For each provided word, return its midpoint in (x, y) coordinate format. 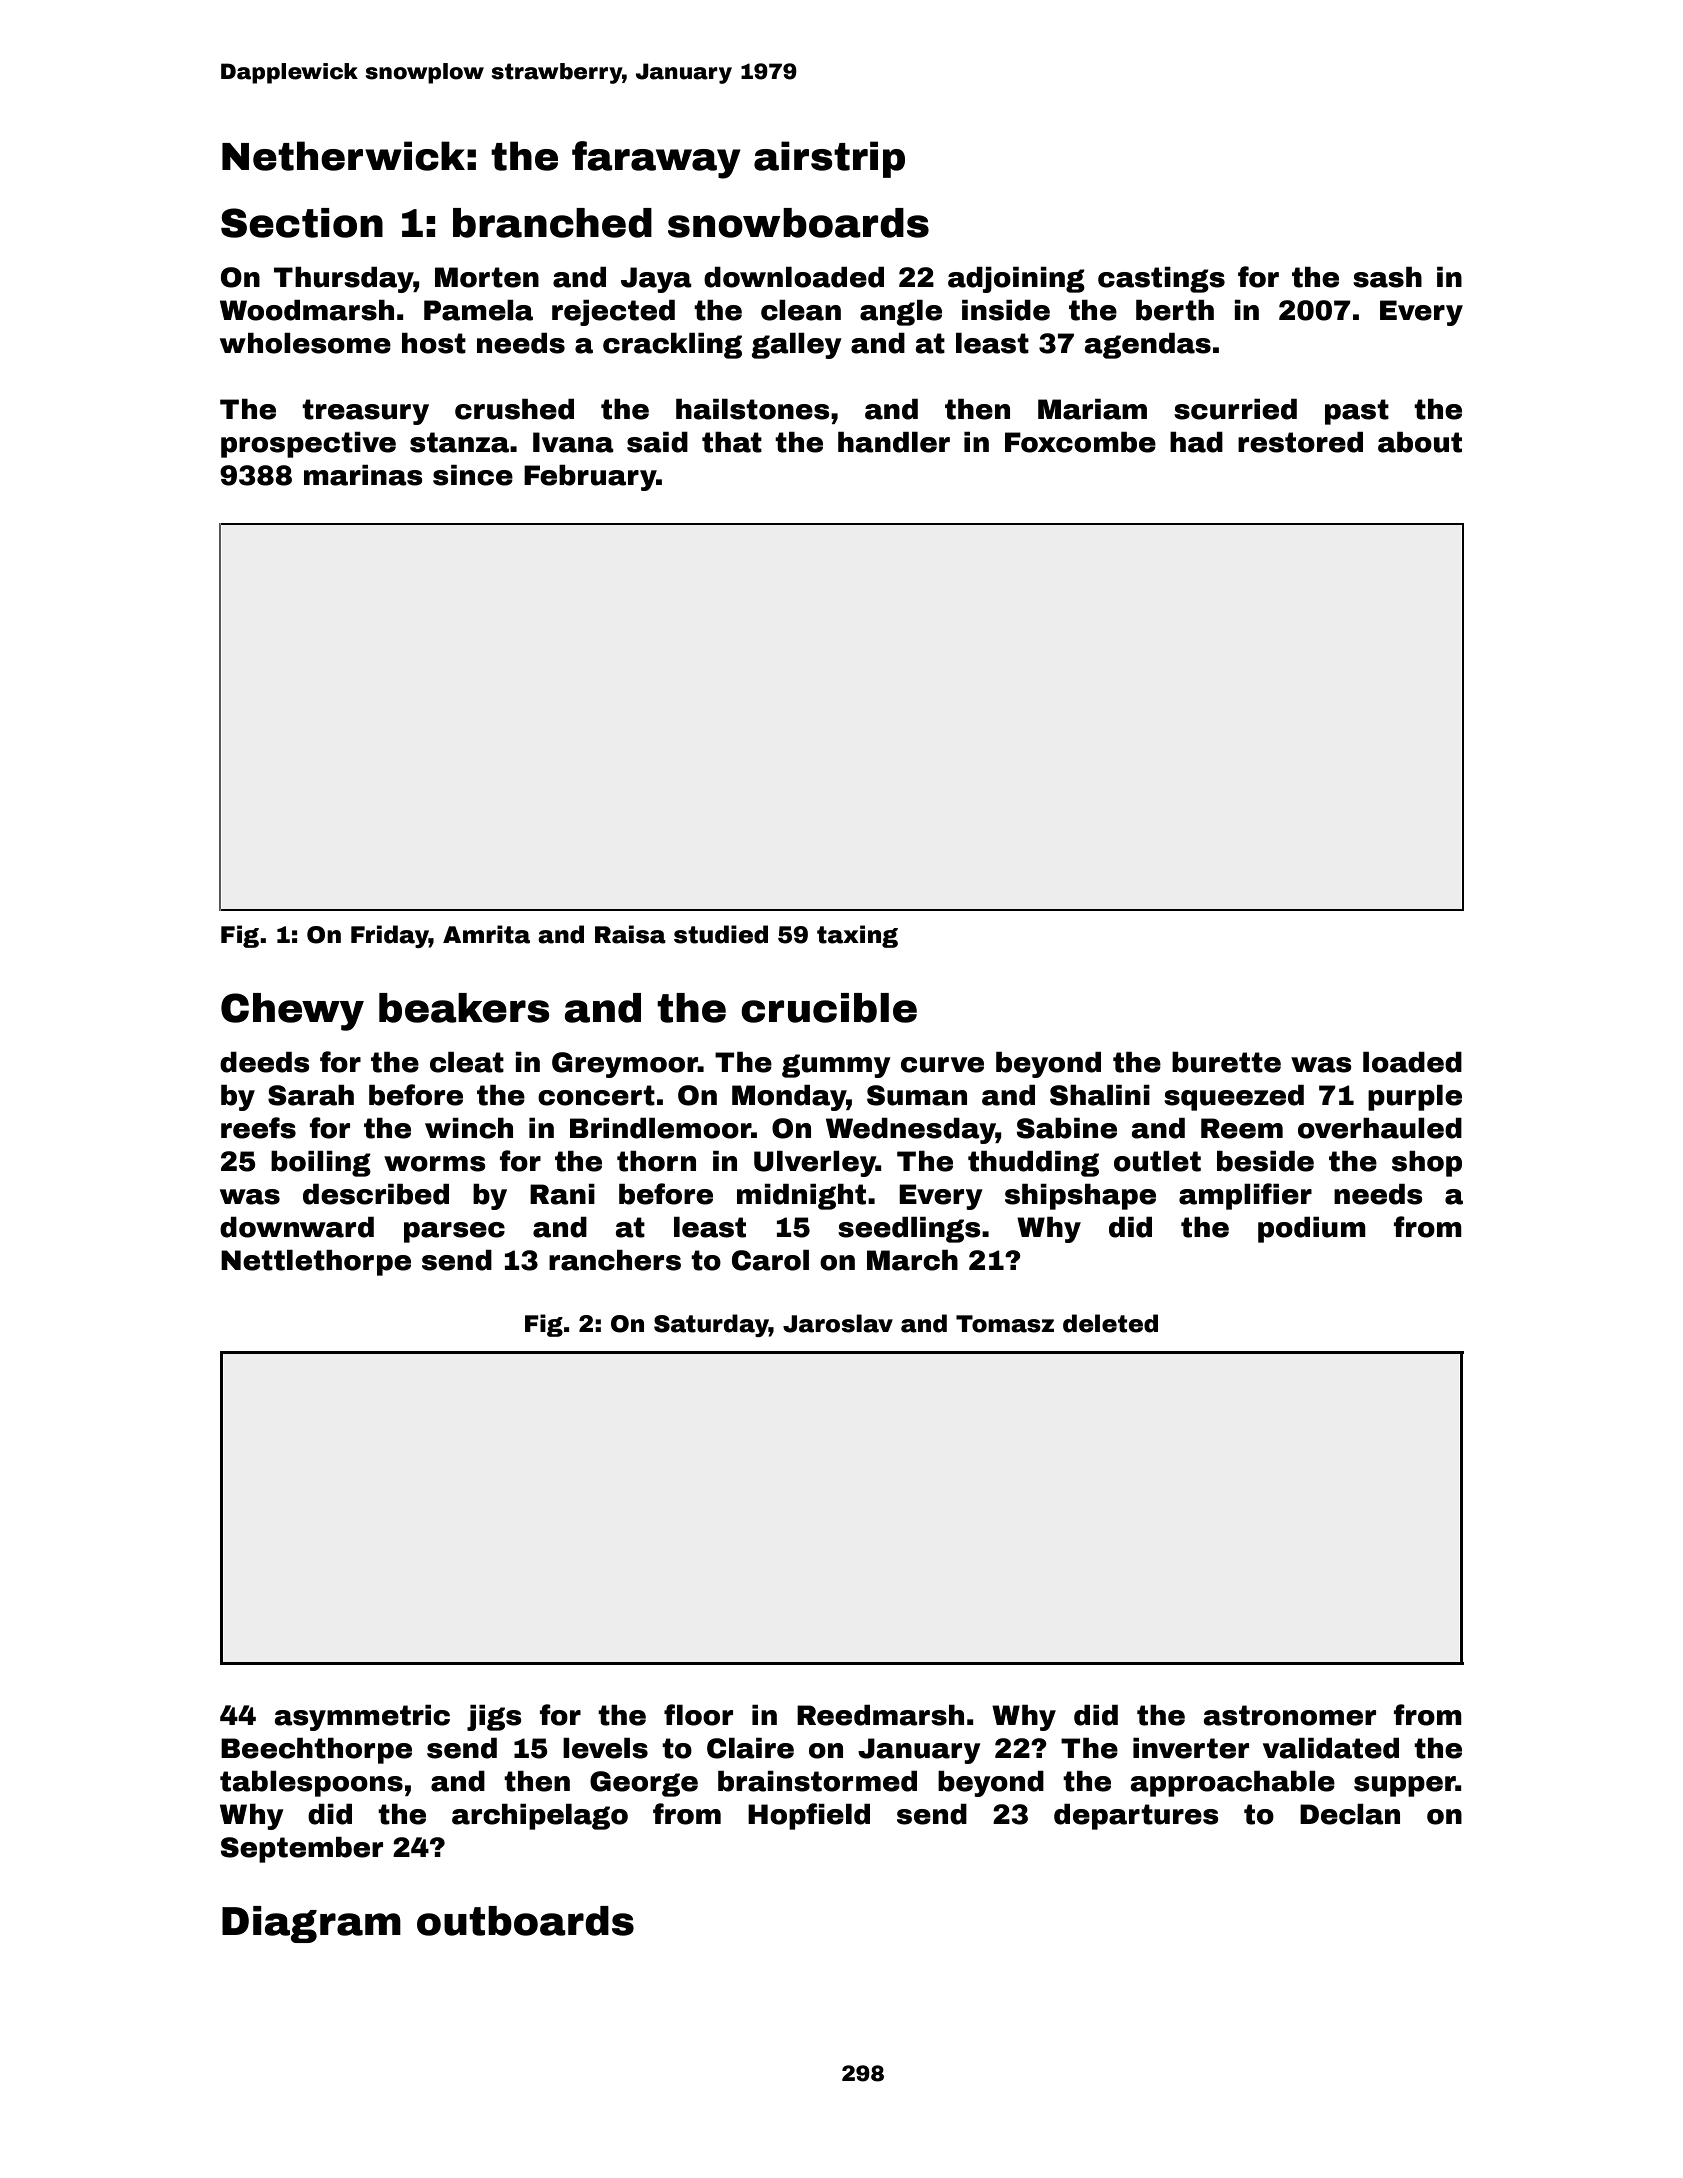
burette (1226, 1062)
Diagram (311, 1924)
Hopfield (809, 1816)
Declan (1350, 1814)
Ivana (573, 442)
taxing (857, 936)
